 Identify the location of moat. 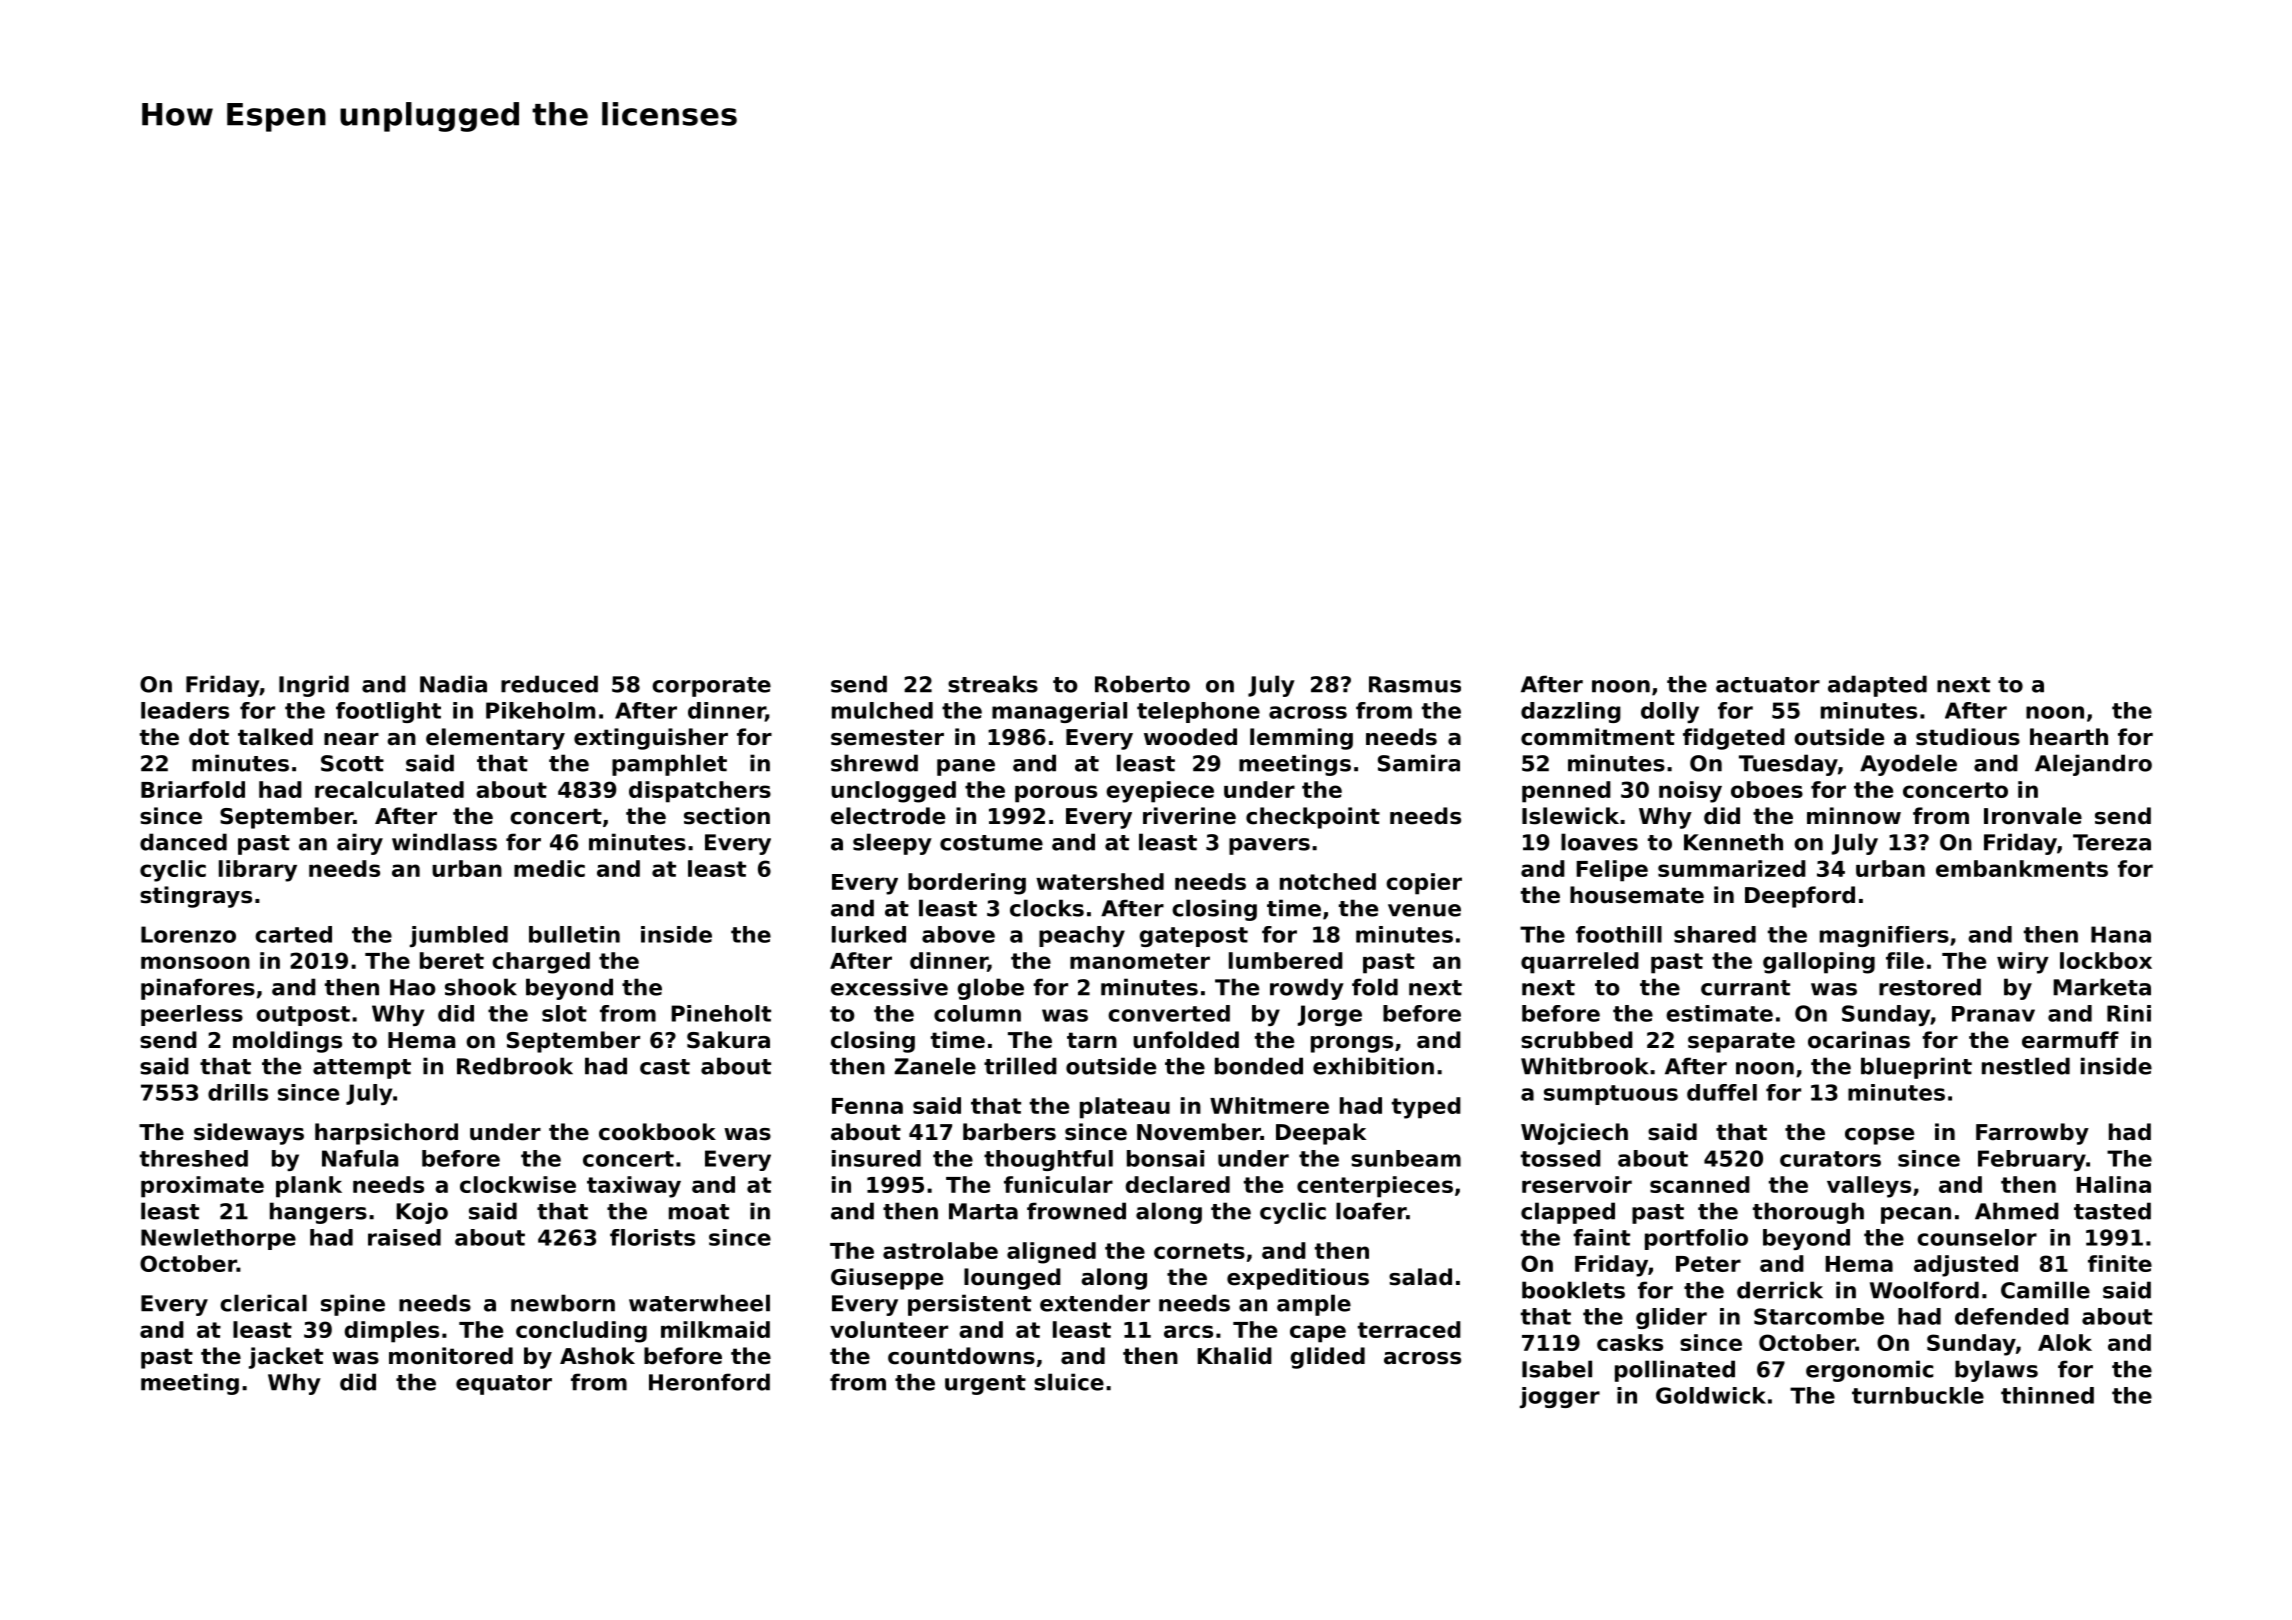
(699, 1212).
